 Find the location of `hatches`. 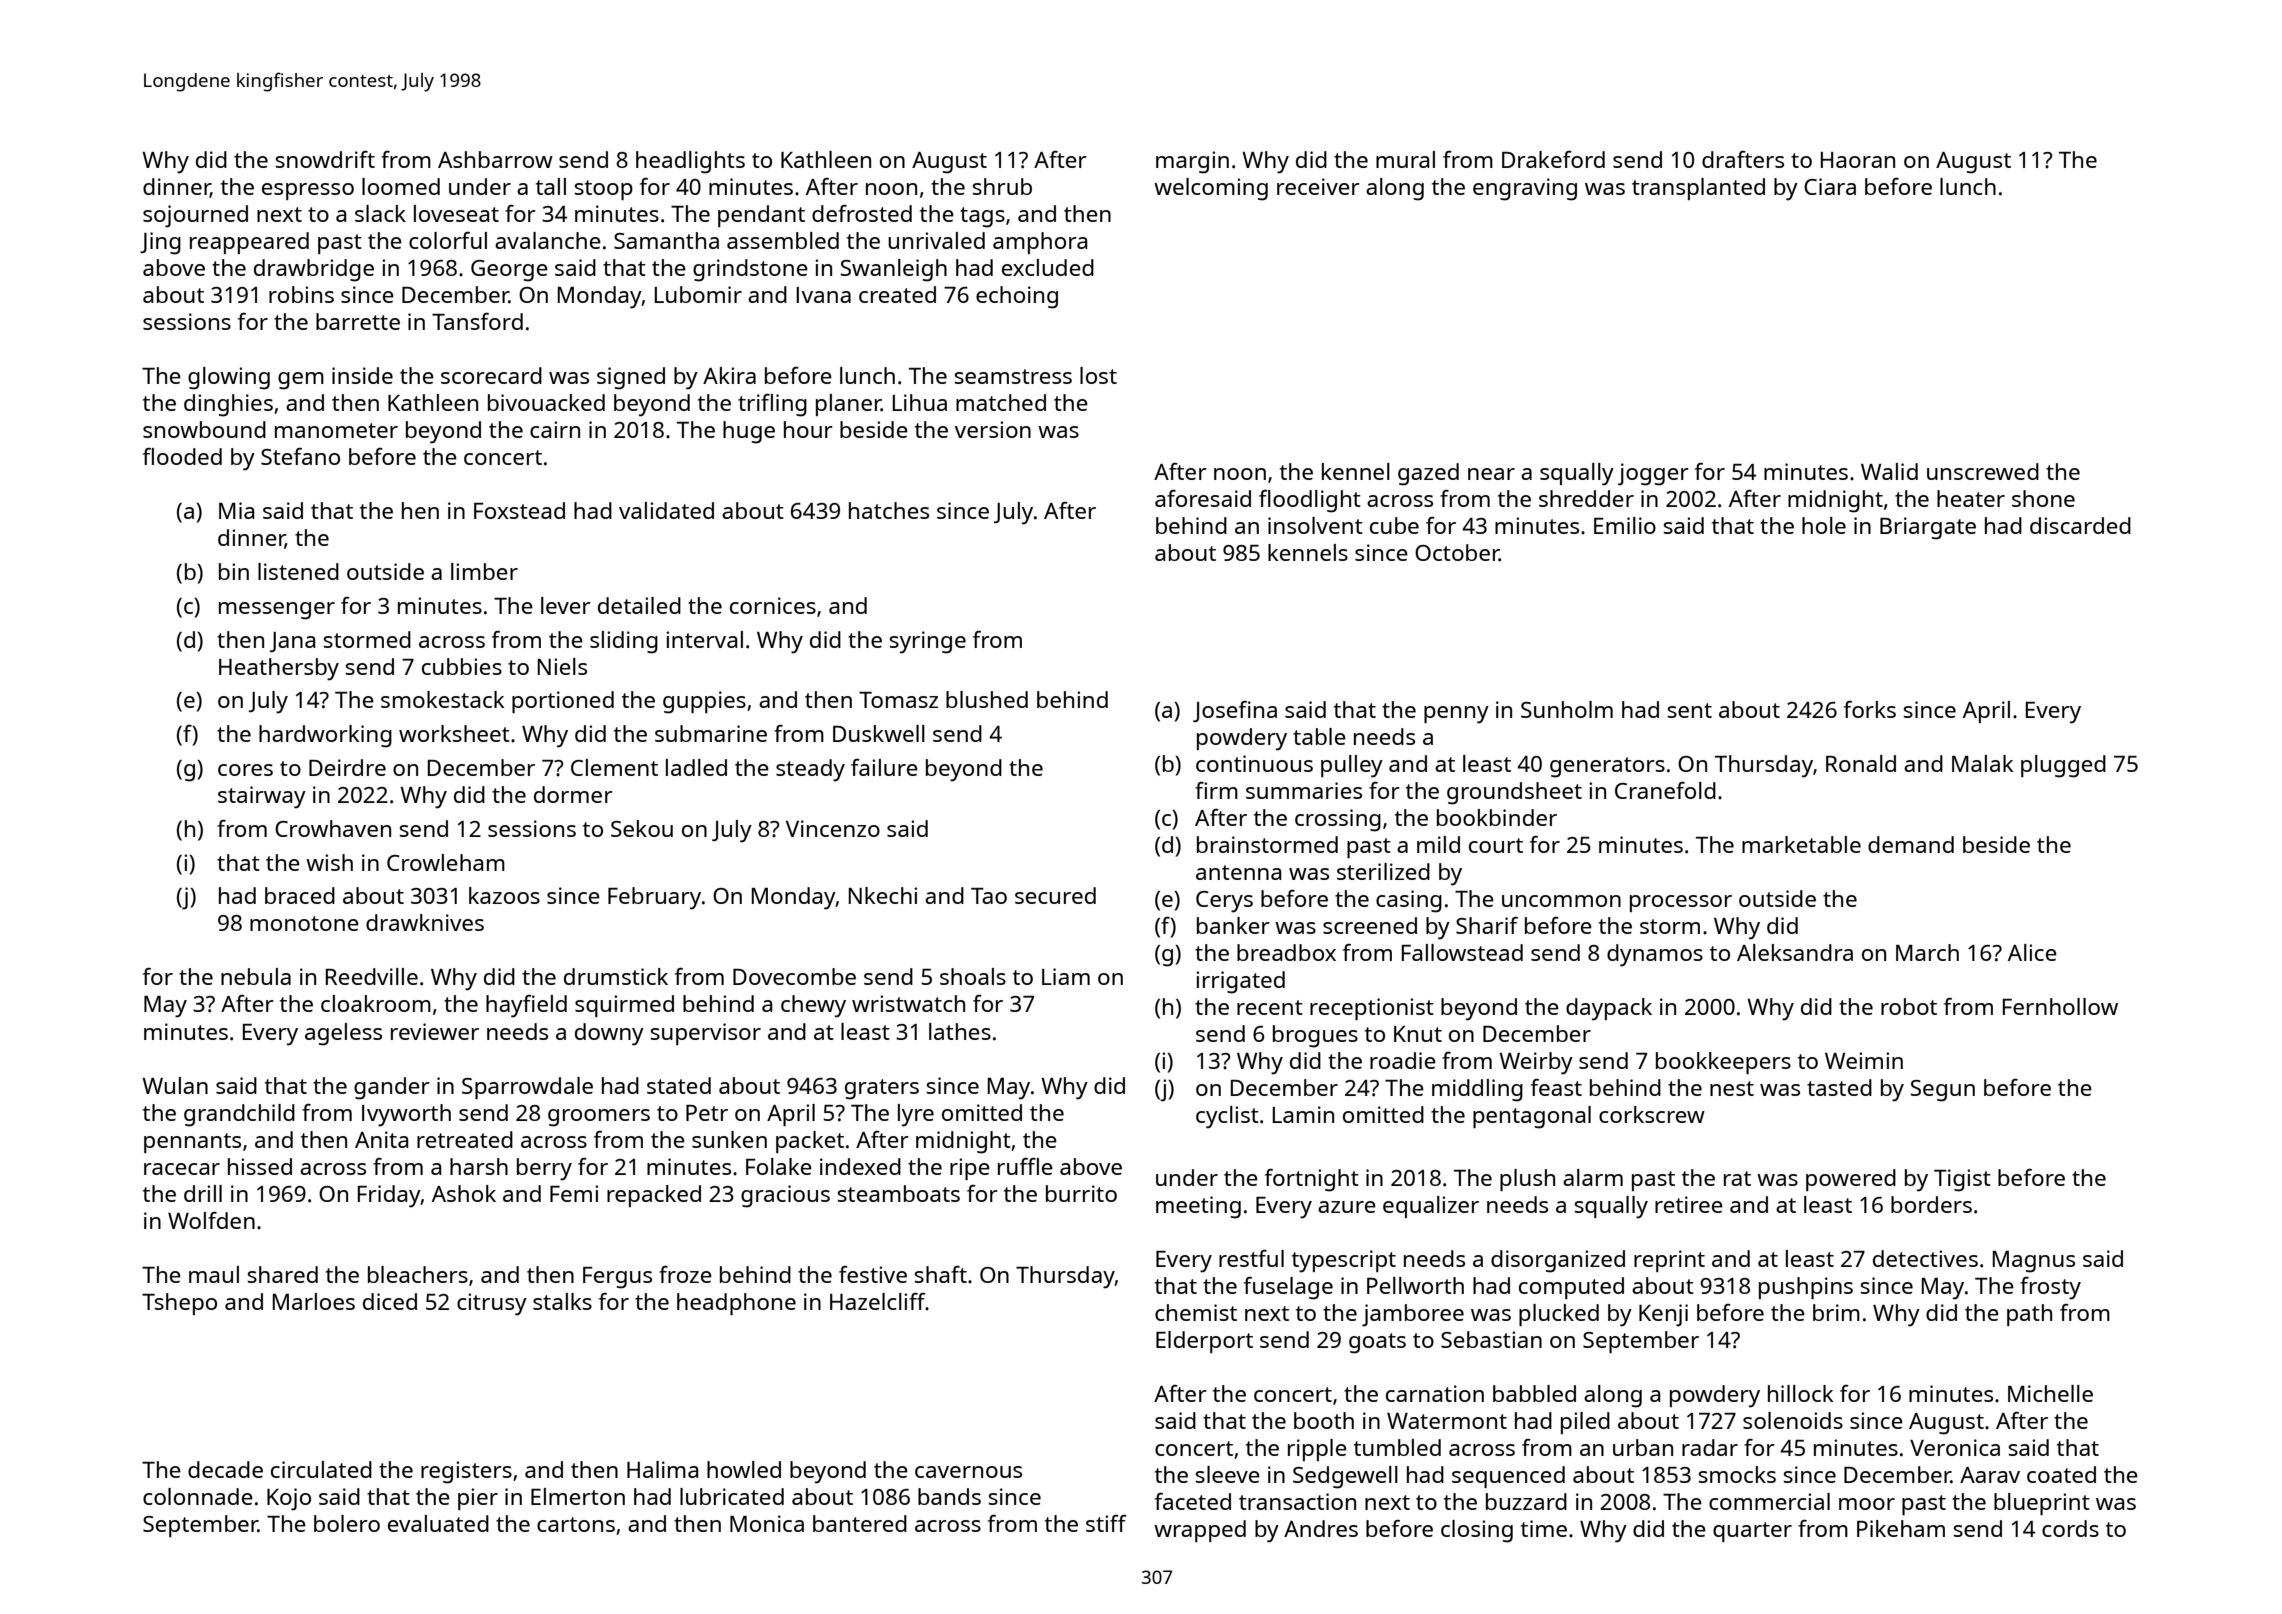

hatches is located at coordinates (889, 510).
